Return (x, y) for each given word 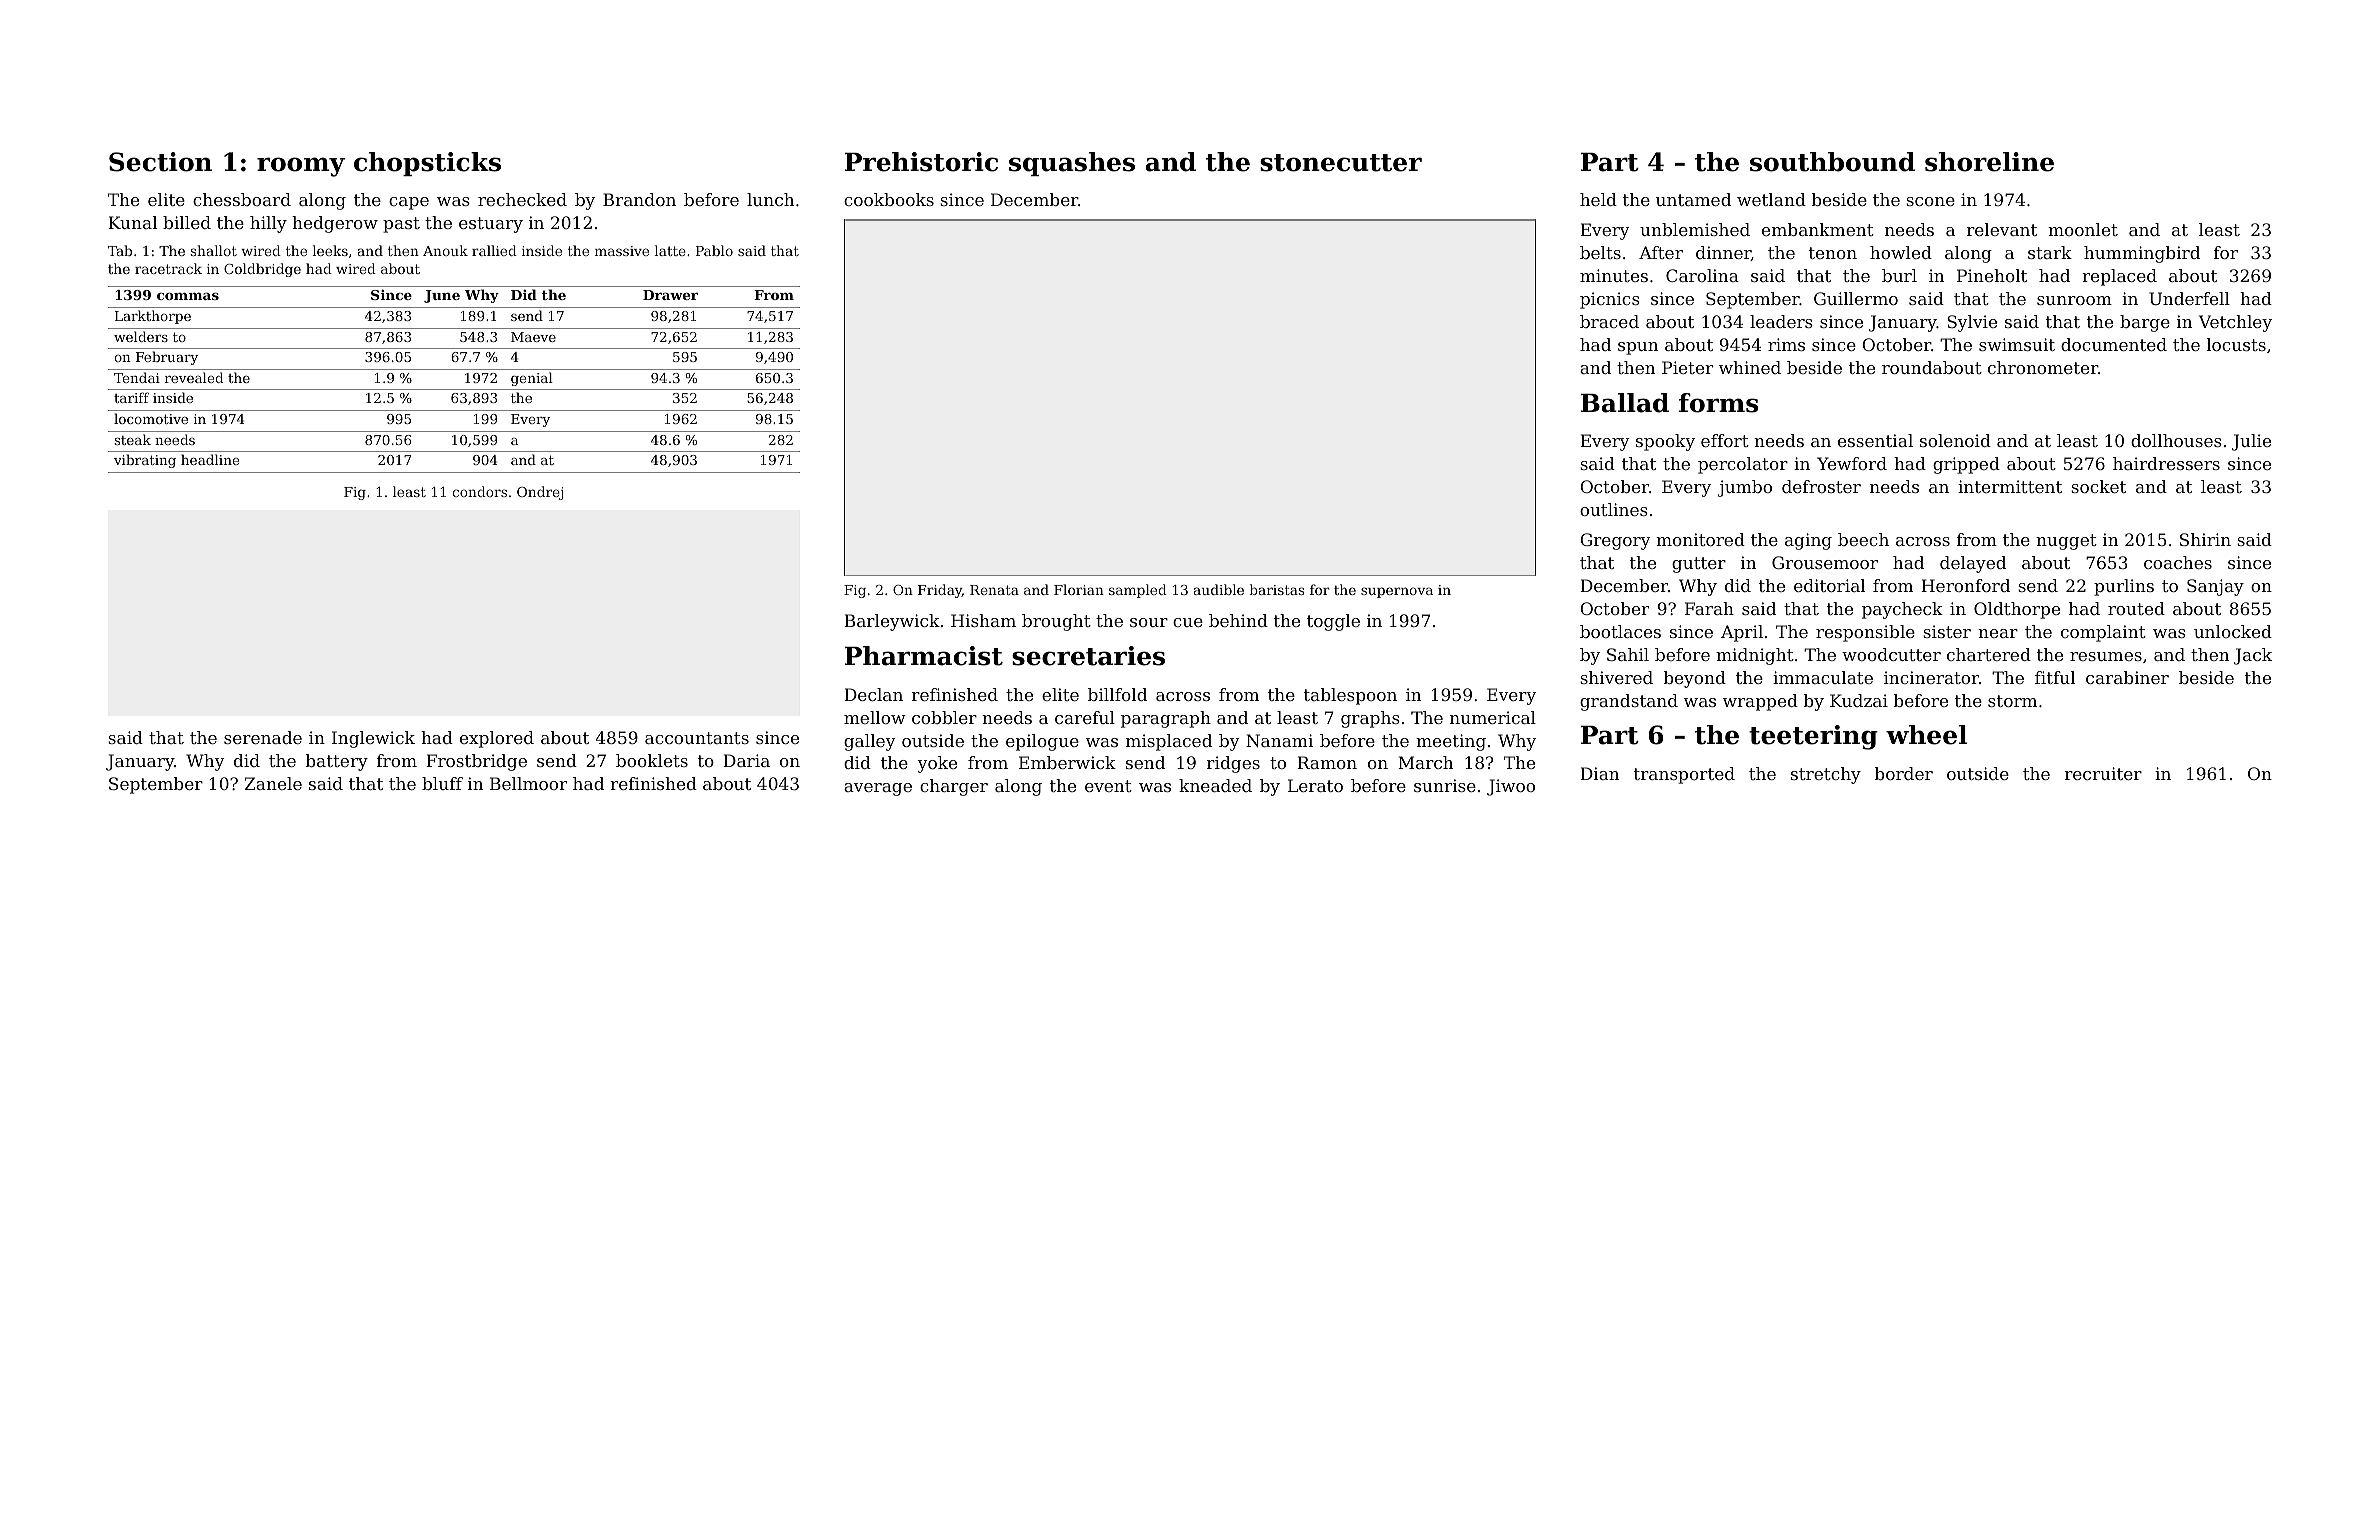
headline (210, 459)
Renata (994, 590)
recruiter (2103, 773)
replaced (2119, 277)
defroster (1821, 486)
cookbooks (889, 199)
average (878, 789)
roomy (301, 167)
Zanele (273, 783)
